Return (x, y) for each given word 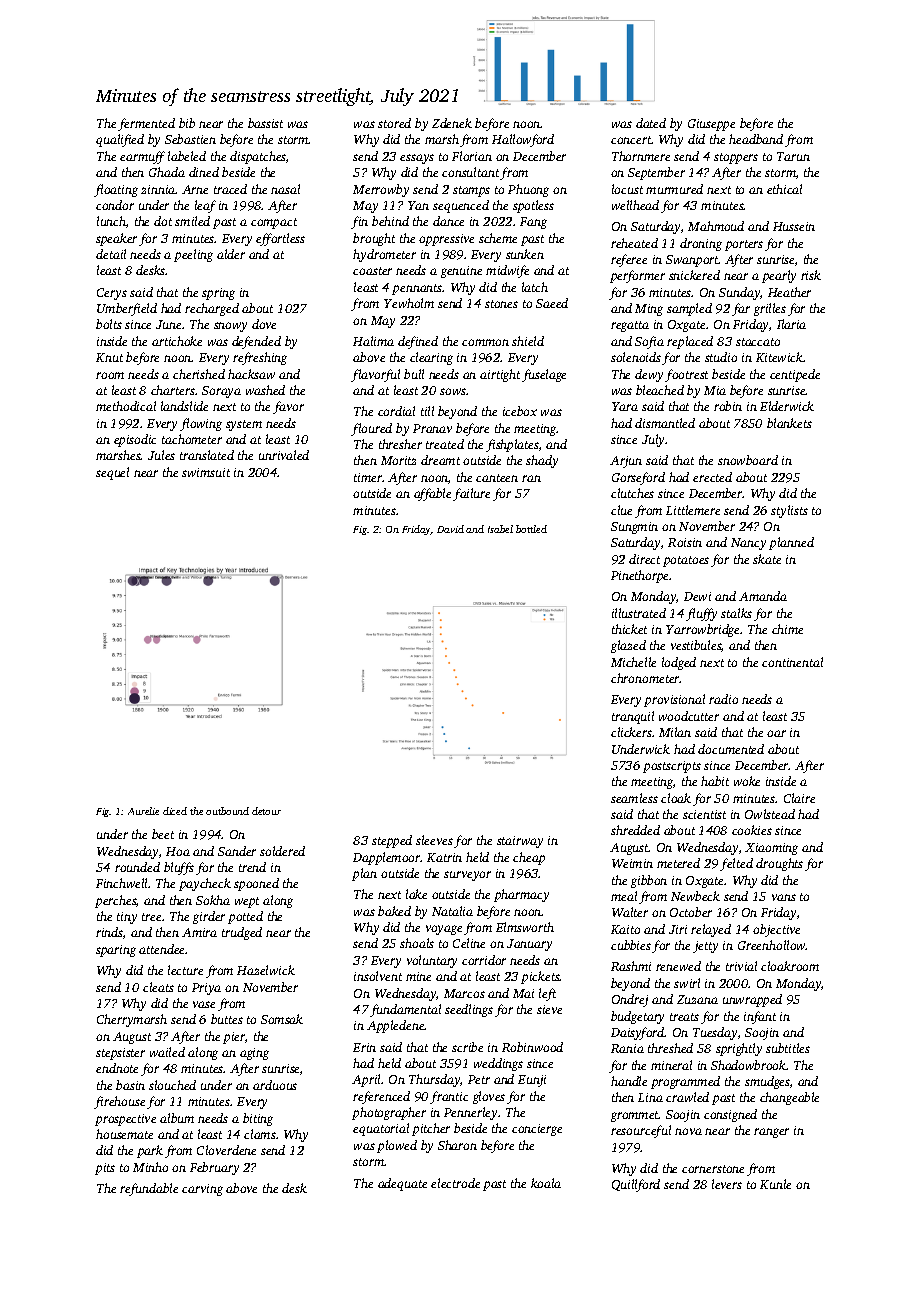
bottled (531, 529)
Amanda (763, 596)
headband (756, 139)
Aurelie (143, 811)
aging (254, 1054)
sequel (112, 473)
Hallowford (523, 140)
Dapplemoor (387, 858)
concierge (537, 1130)
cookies (752, 830)
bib (187, 123)
